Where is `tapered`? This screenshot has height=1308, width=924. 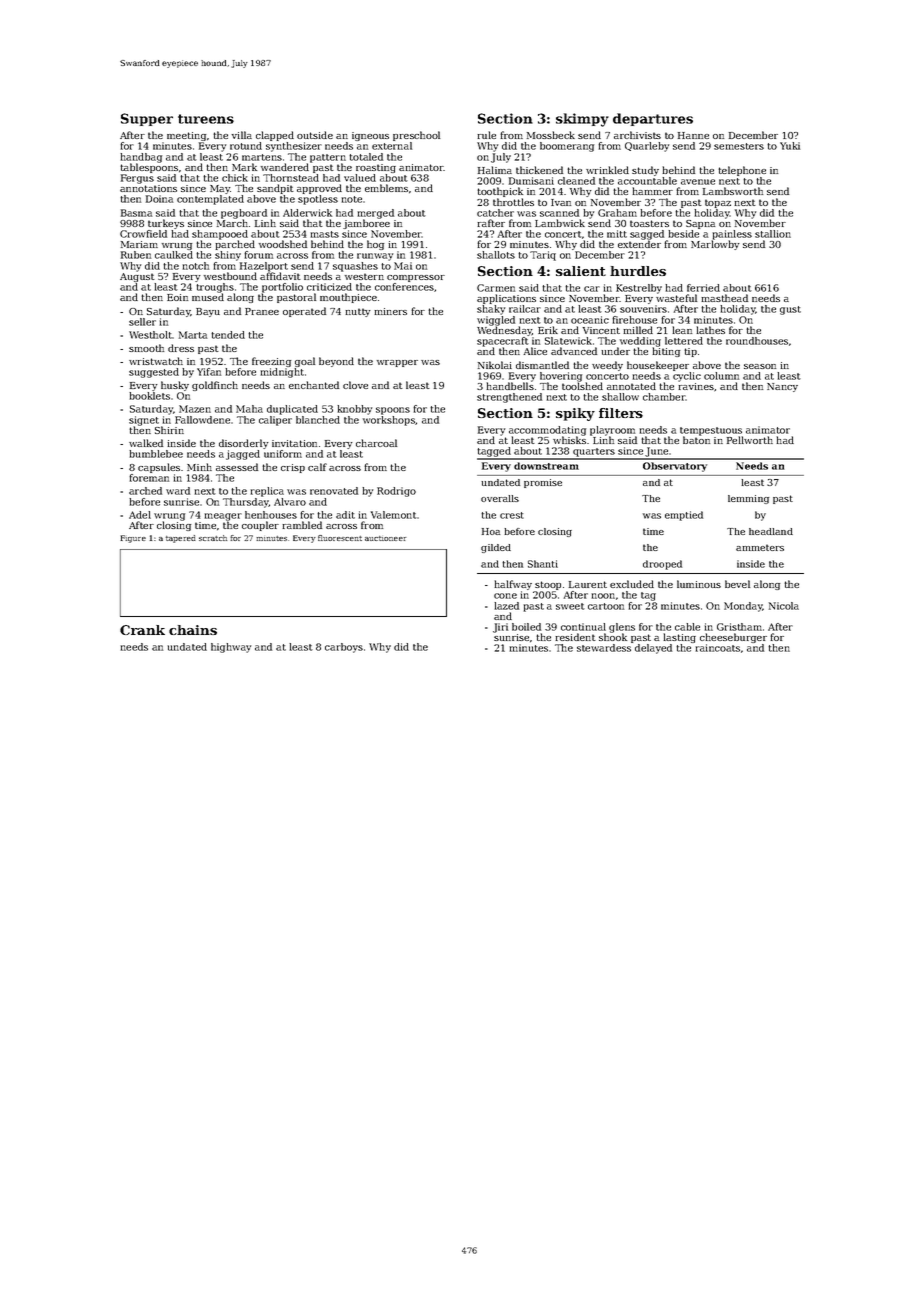 tapered is located at coordinates (181, 539).
